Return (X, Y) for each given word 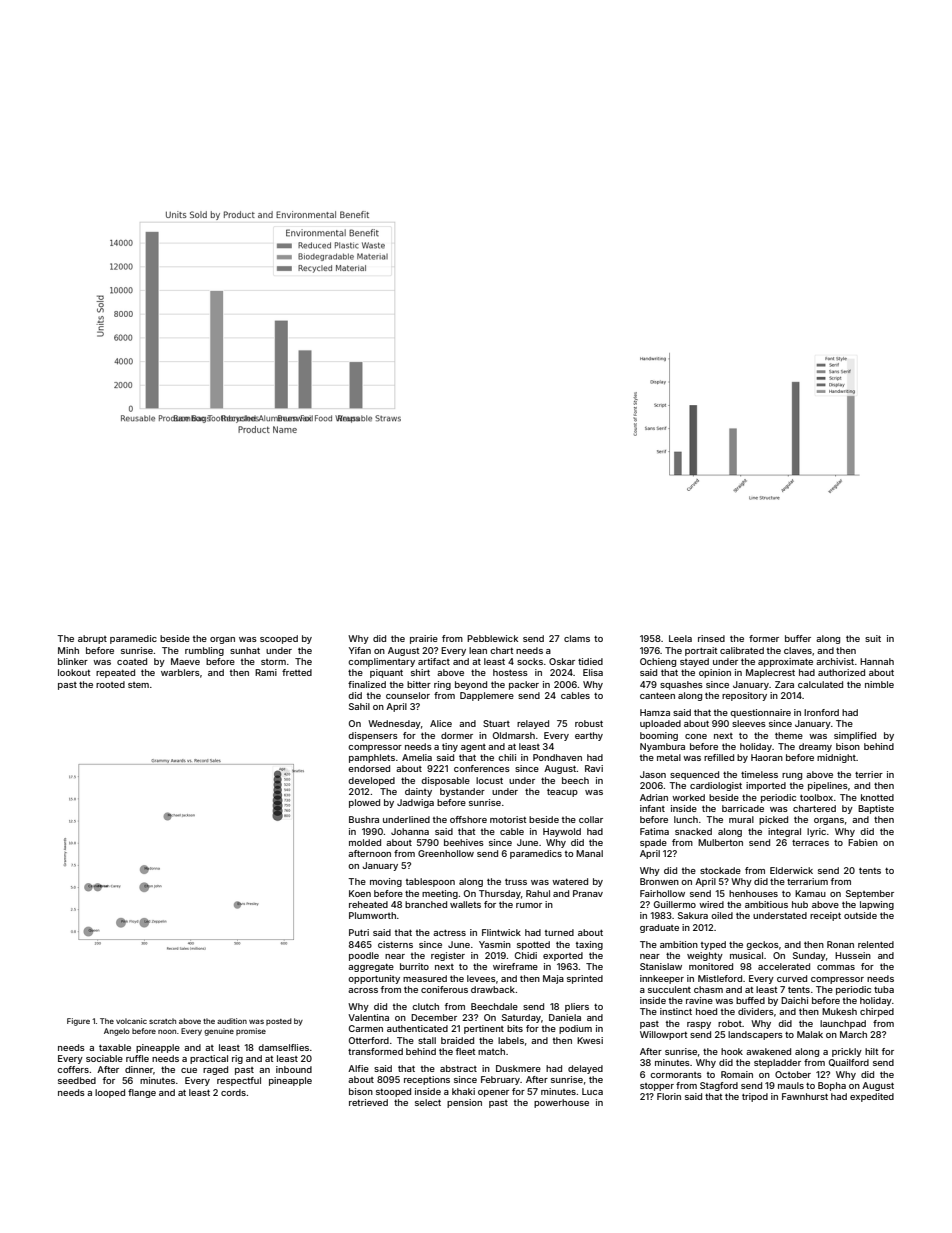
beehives (464, 842)
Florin (669, 1096)
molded (365, 842)
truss (516, 881)
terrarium (807, 881)
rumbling (204, 651)
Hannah (877, 661)
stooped (393, 1092)
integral (784, 832)
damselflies (283, 1047)
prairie (424, 639)
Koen (360, 893)
